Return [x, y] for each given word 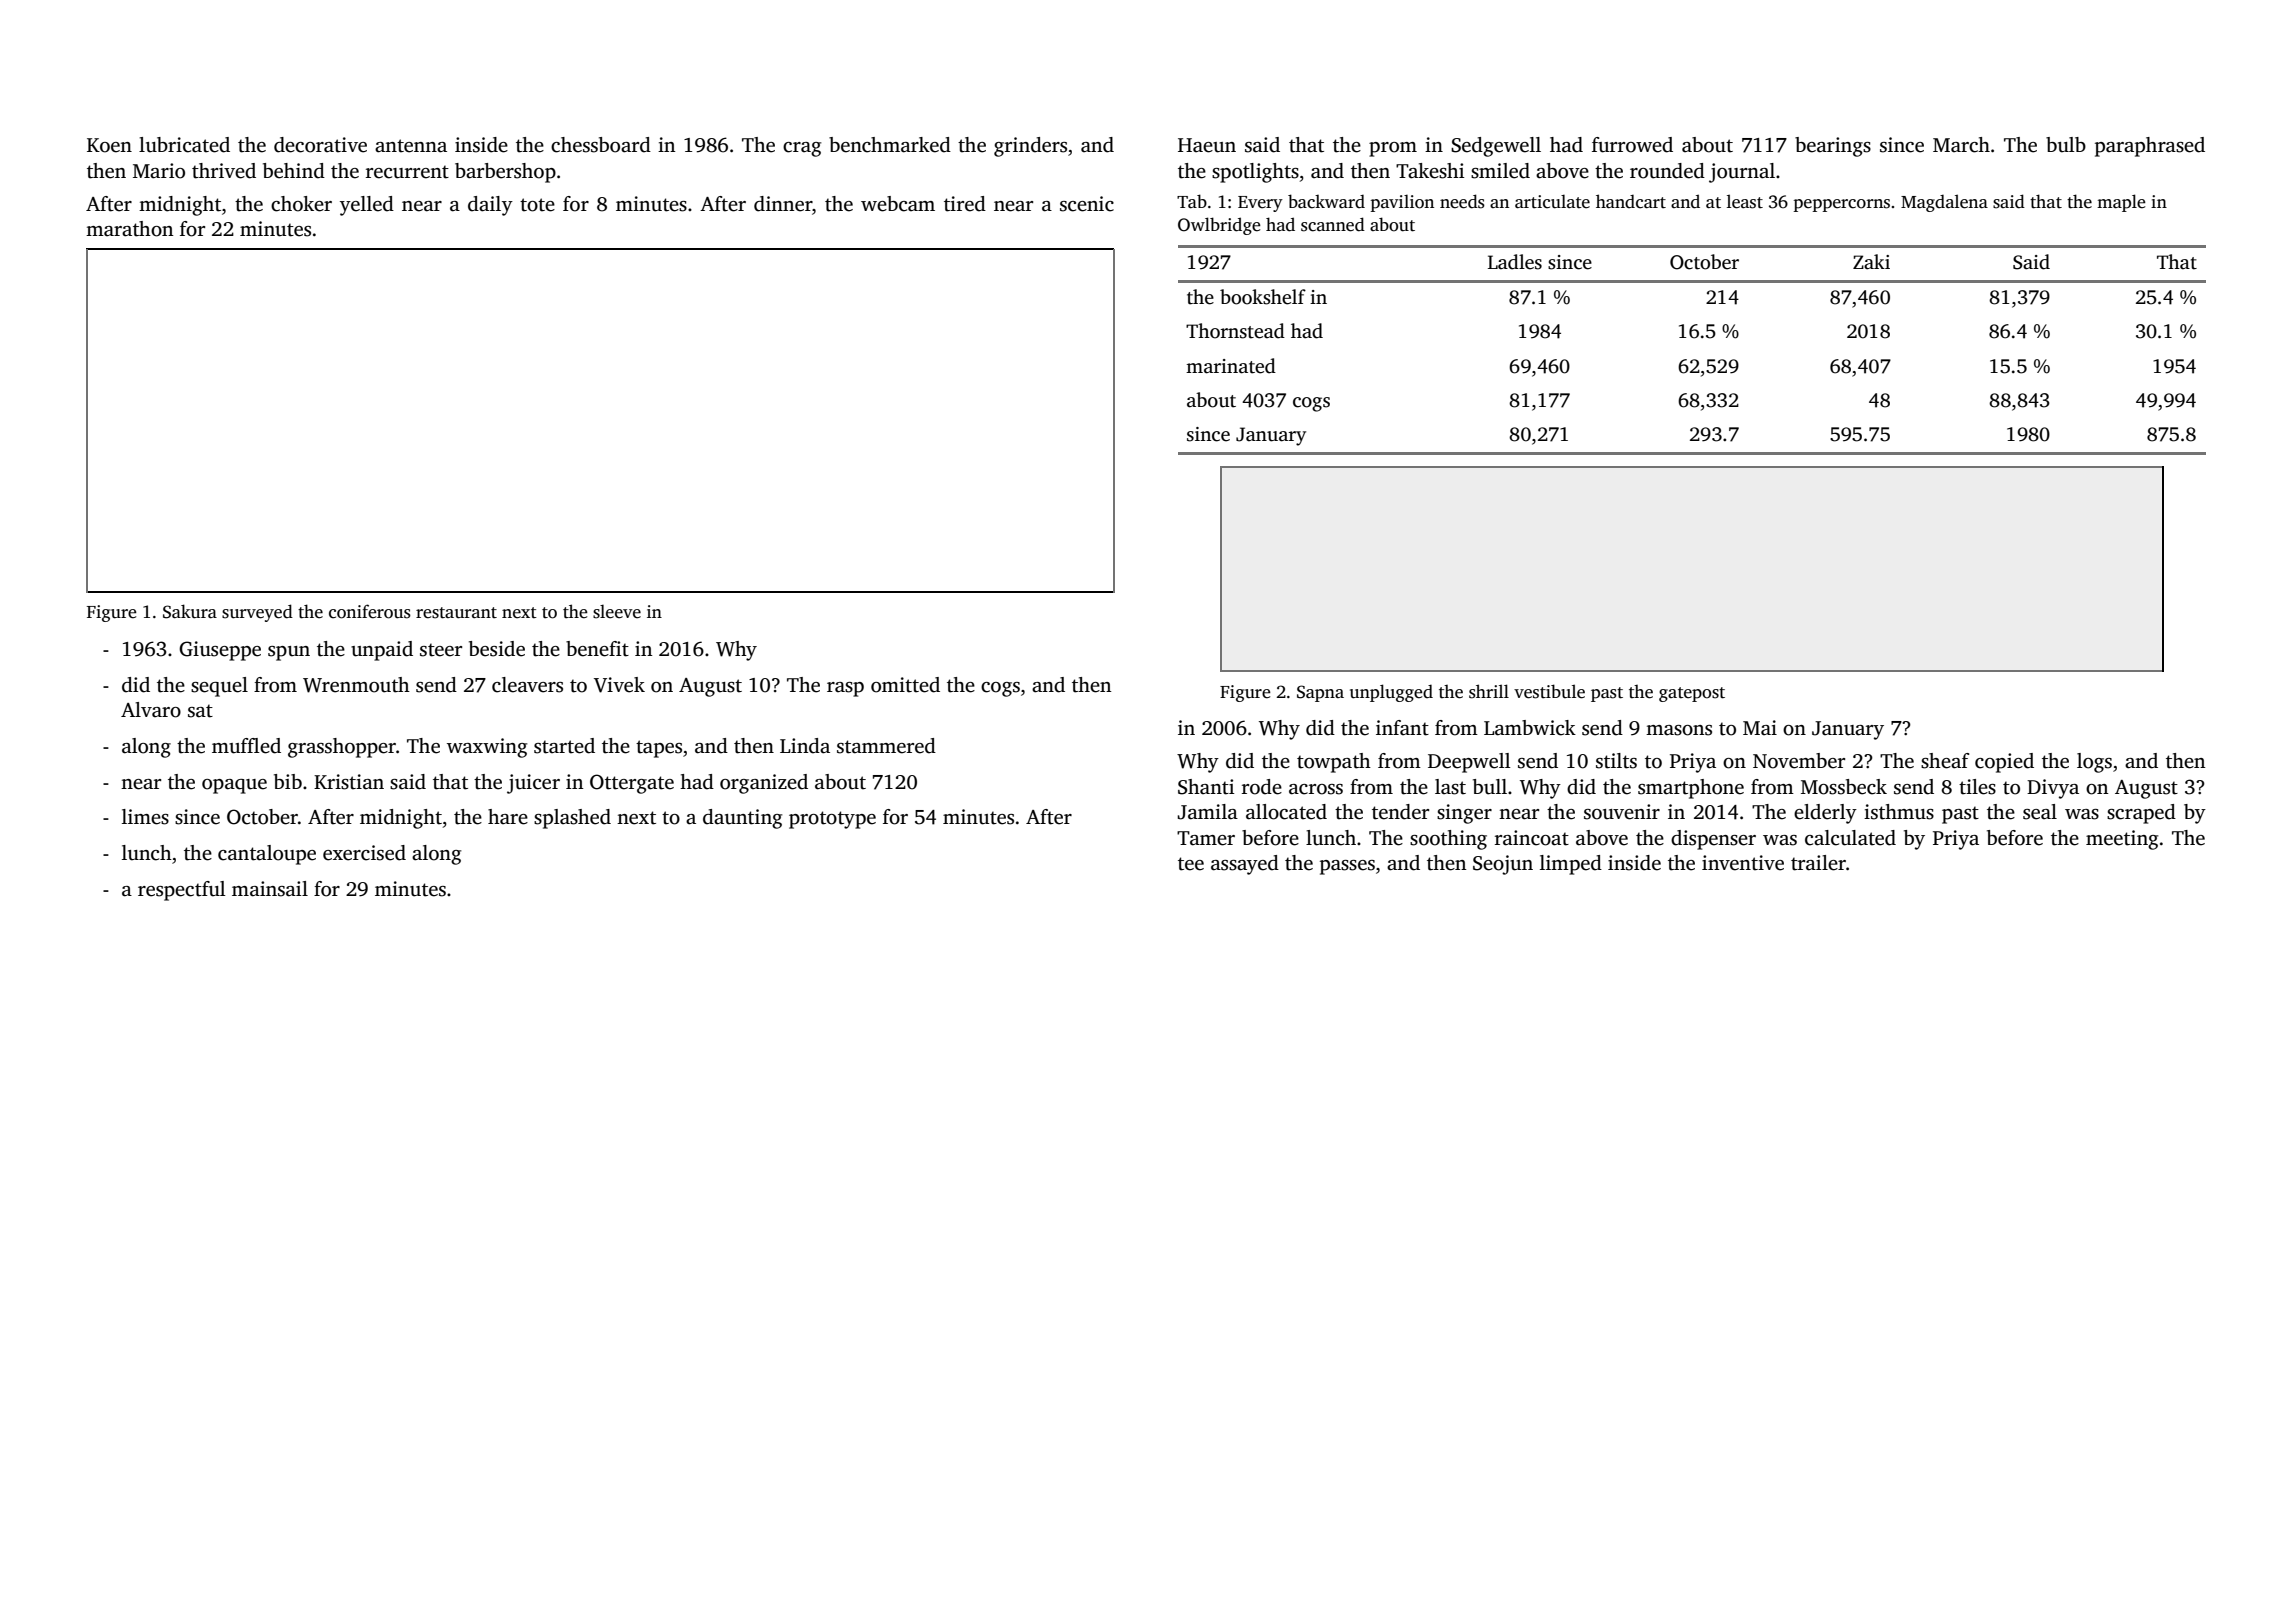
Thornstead [1235, 331]
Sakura [190, 611]
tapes [659, 749]
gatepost [1692, 694]
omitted [905, 685]
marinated [1231, 366]
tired [965, 204]
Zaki [1871, 262]
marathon [129, 229]
